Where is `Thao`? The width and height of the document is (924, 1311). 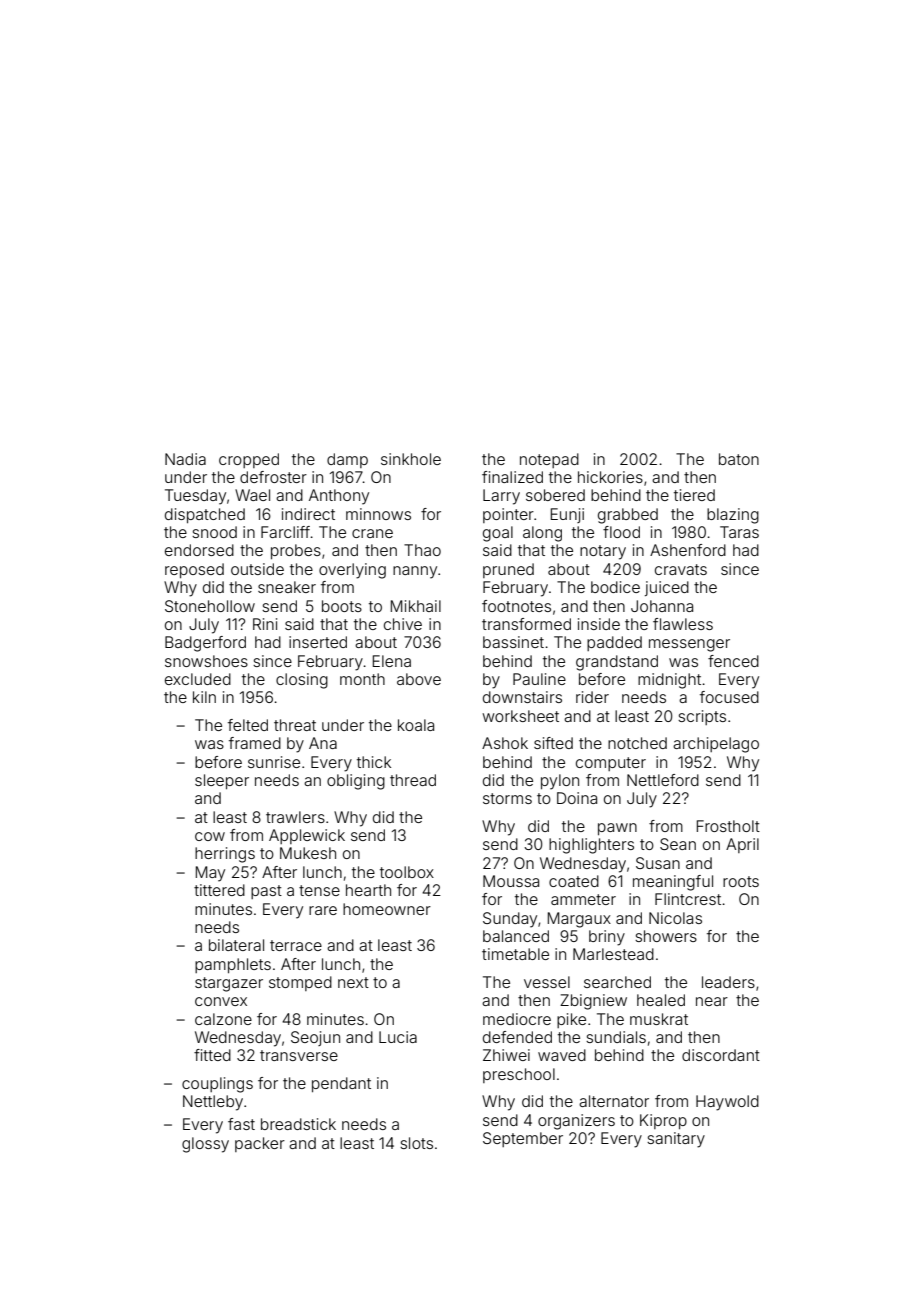 Thao is located at coordinates (422, 550).
